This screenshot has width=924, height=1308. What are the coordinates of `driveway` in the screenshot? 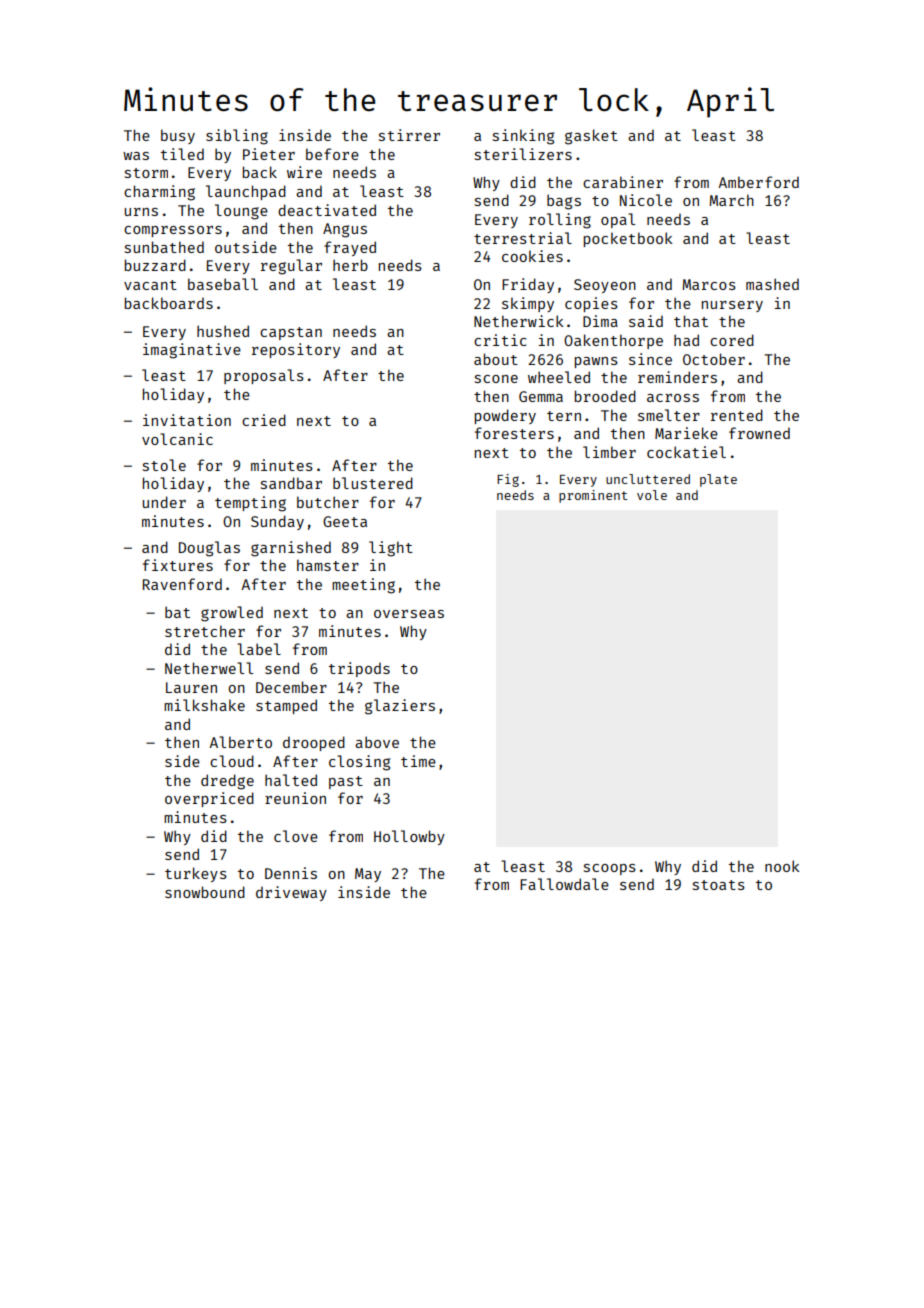 It's located at (291, 893).
